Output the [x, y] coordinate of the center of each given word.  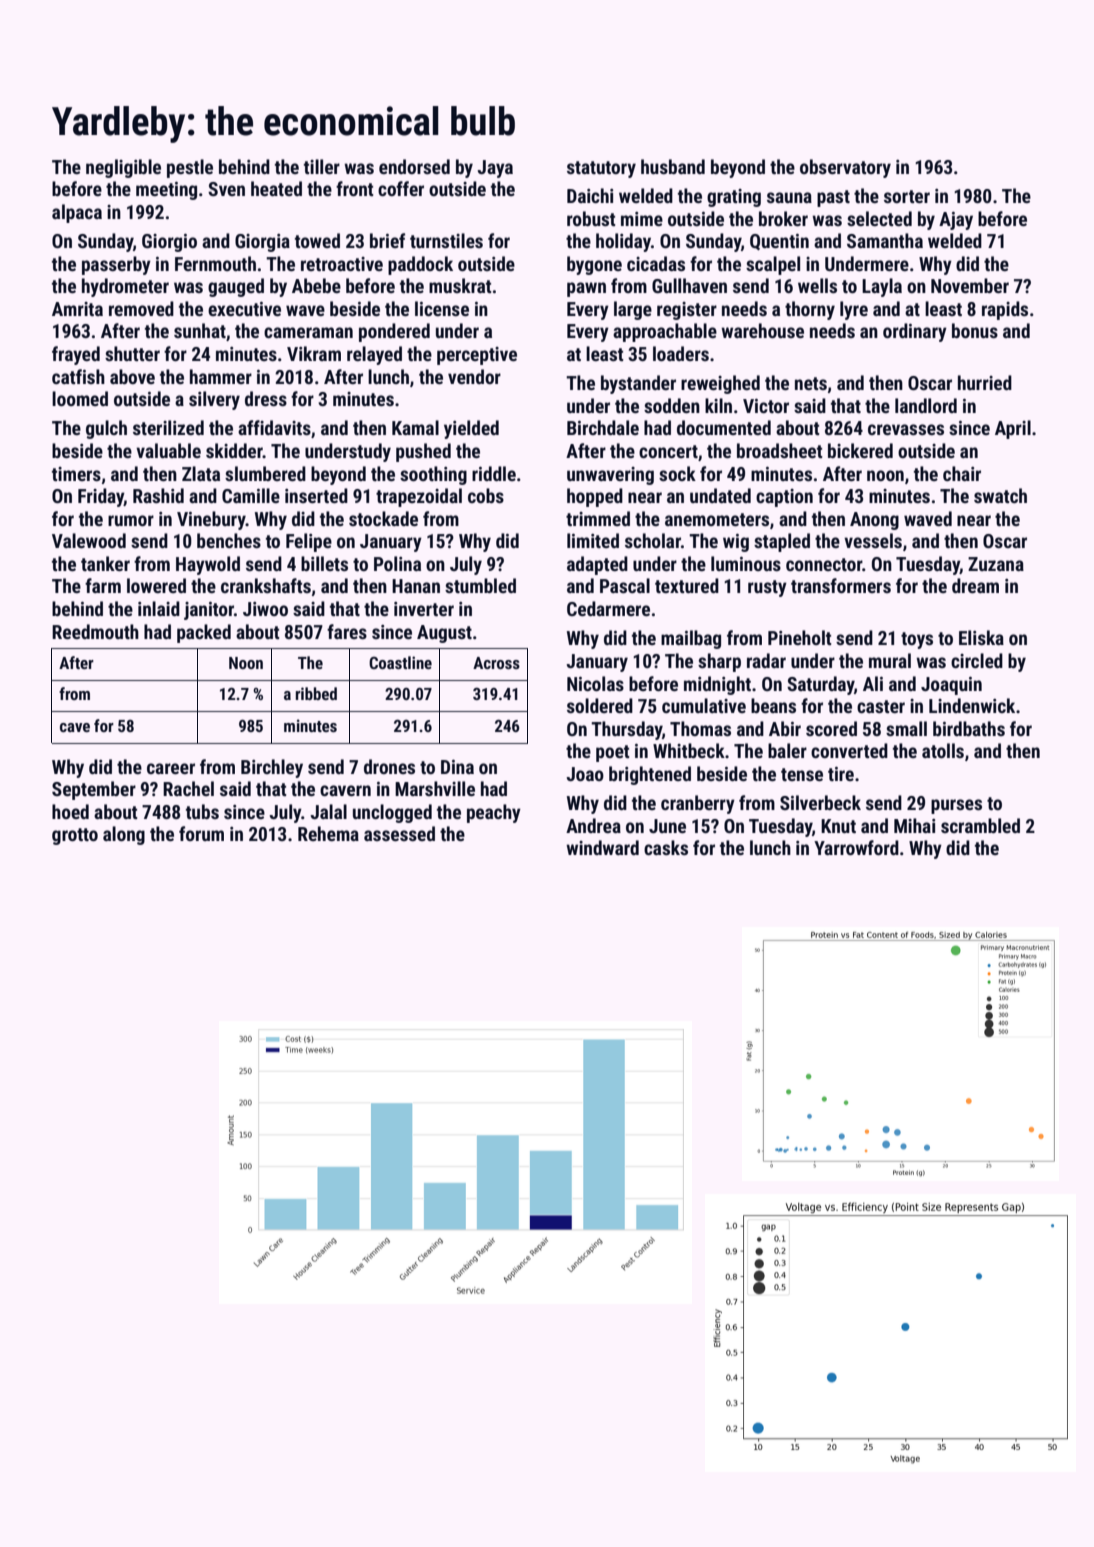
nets [811, 383]
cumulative [704, 705]
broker [783, 218]
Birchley [272, 768]
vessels [873, 540]
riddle [494, 473]
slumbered [265, 473]
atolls [943, 750]
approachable [665, 332]
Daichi [590, 195]
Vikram [314, 353]
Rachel [188, 788]
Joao [585, 774]
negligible [123, 168]
